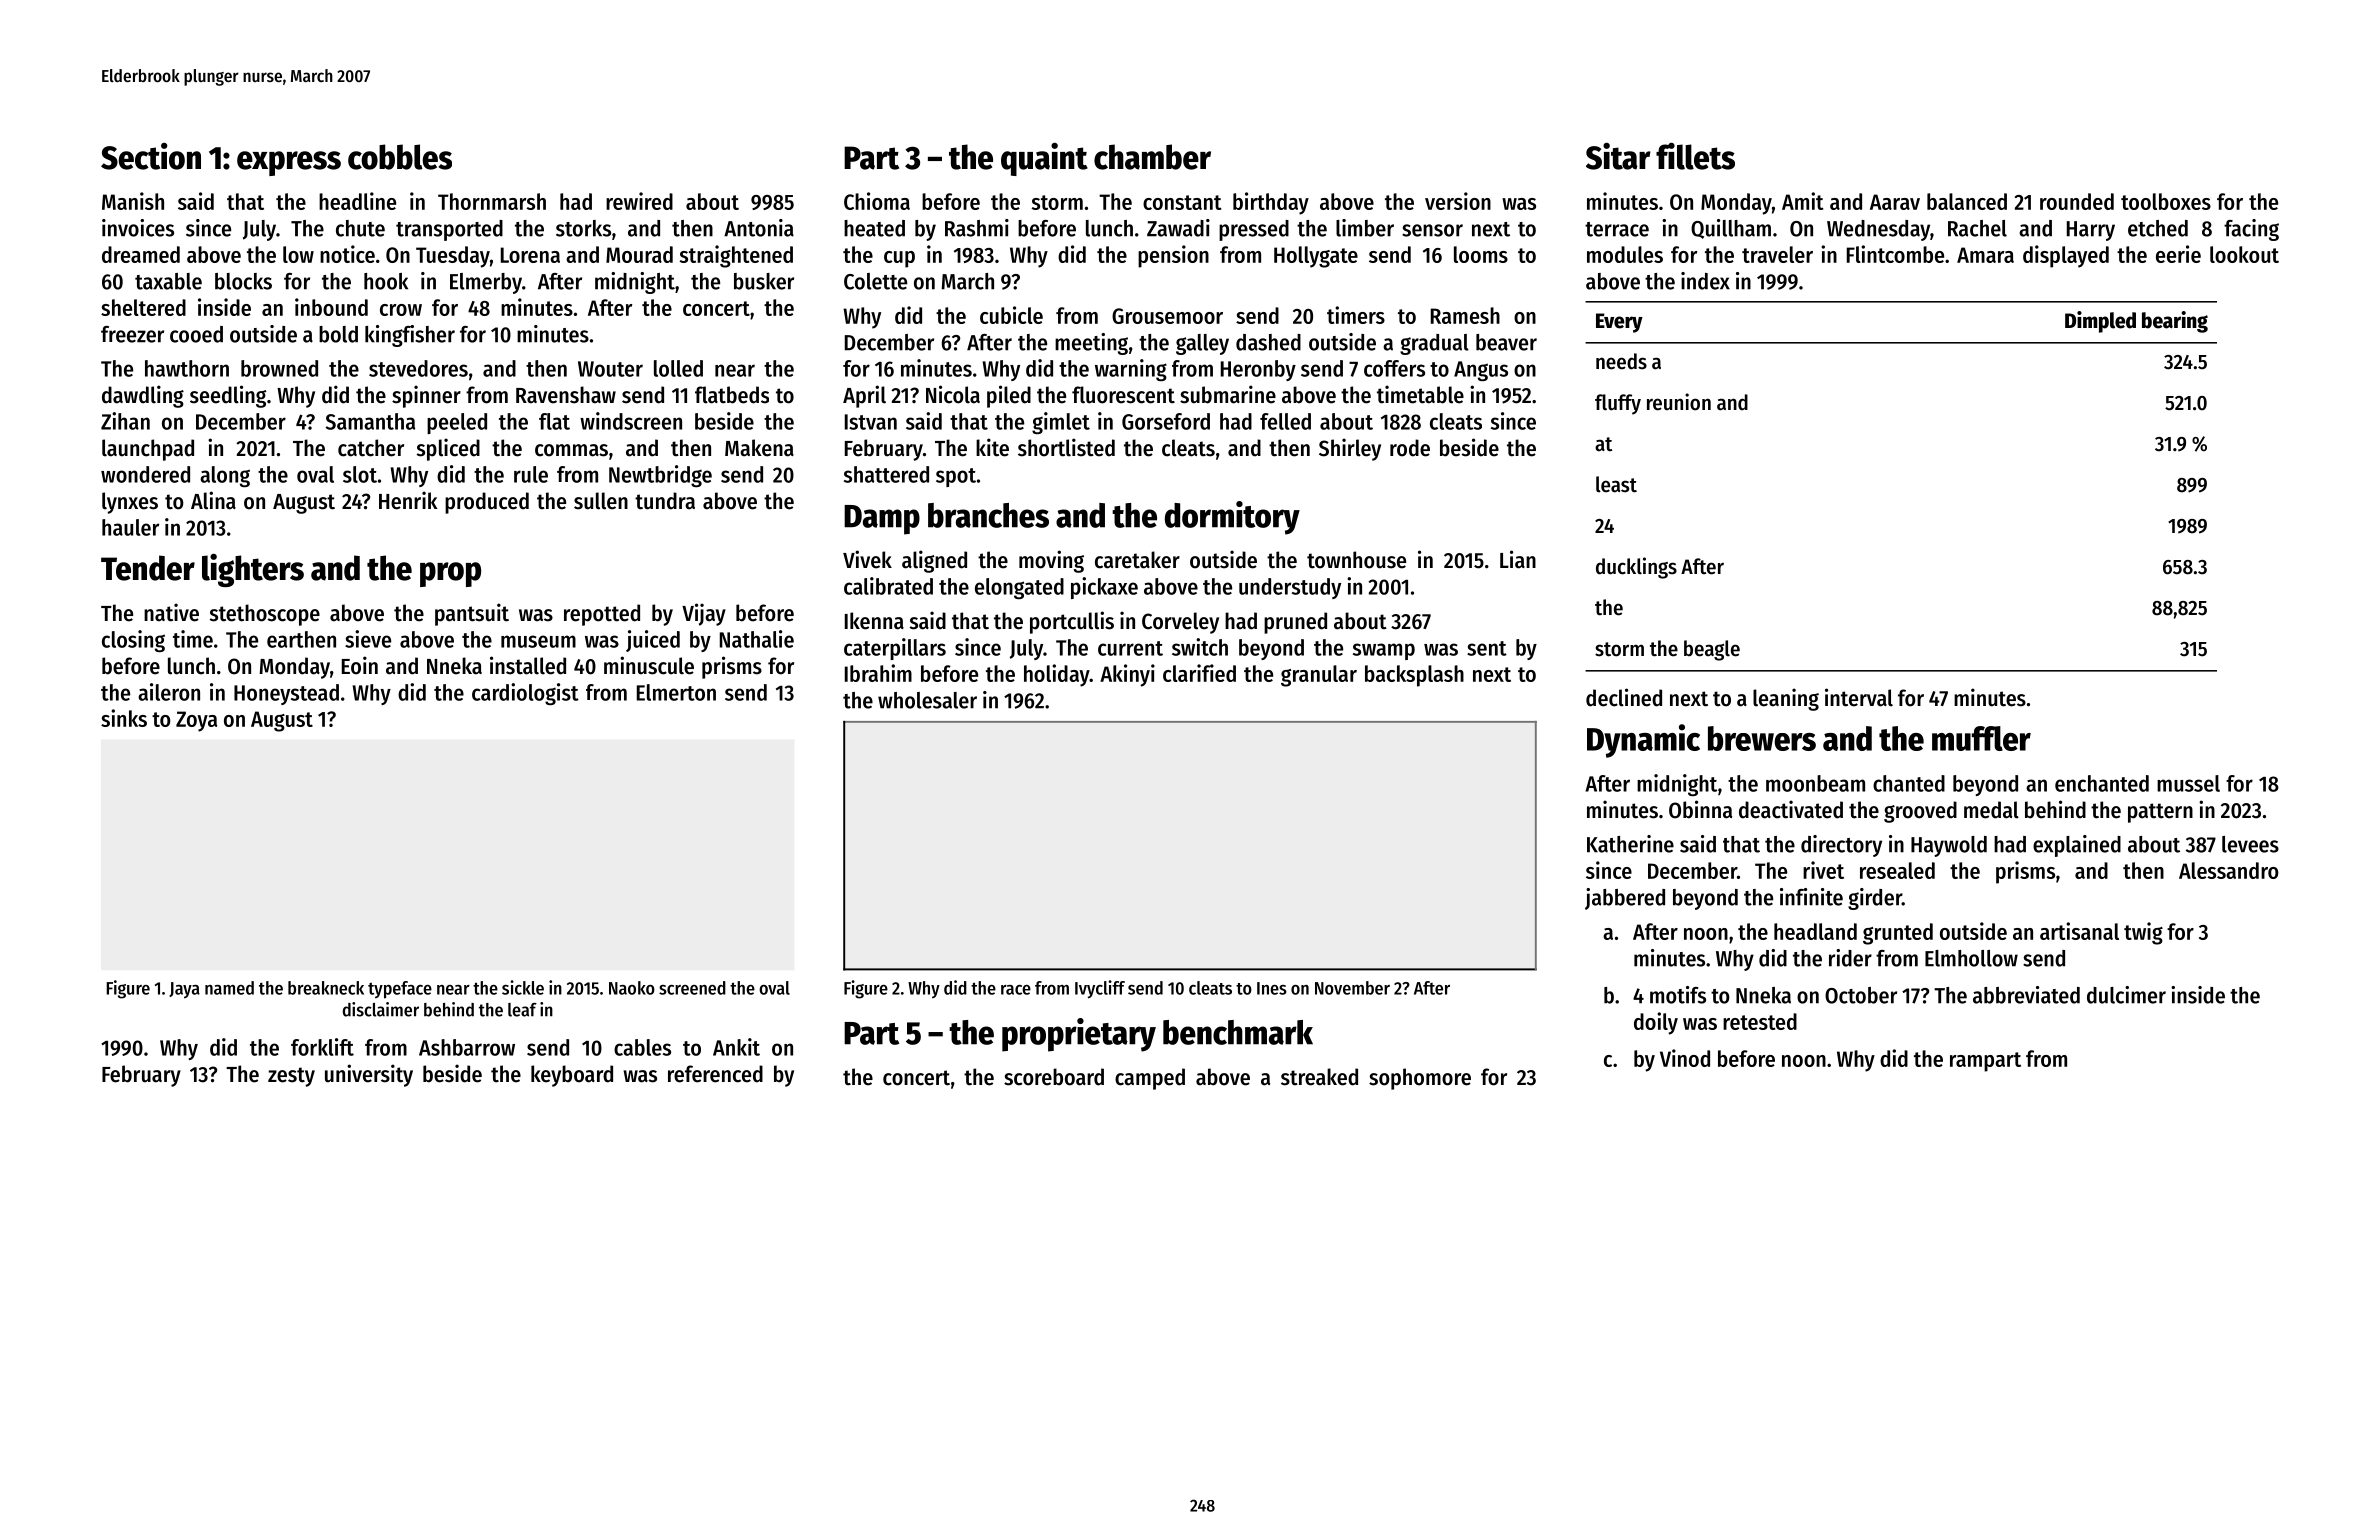 The width and height of the document is (2380, 1540). What do you see at coordinates (632, 988) in the document?
I see `Naoko` at bounding box center [632, 988].
